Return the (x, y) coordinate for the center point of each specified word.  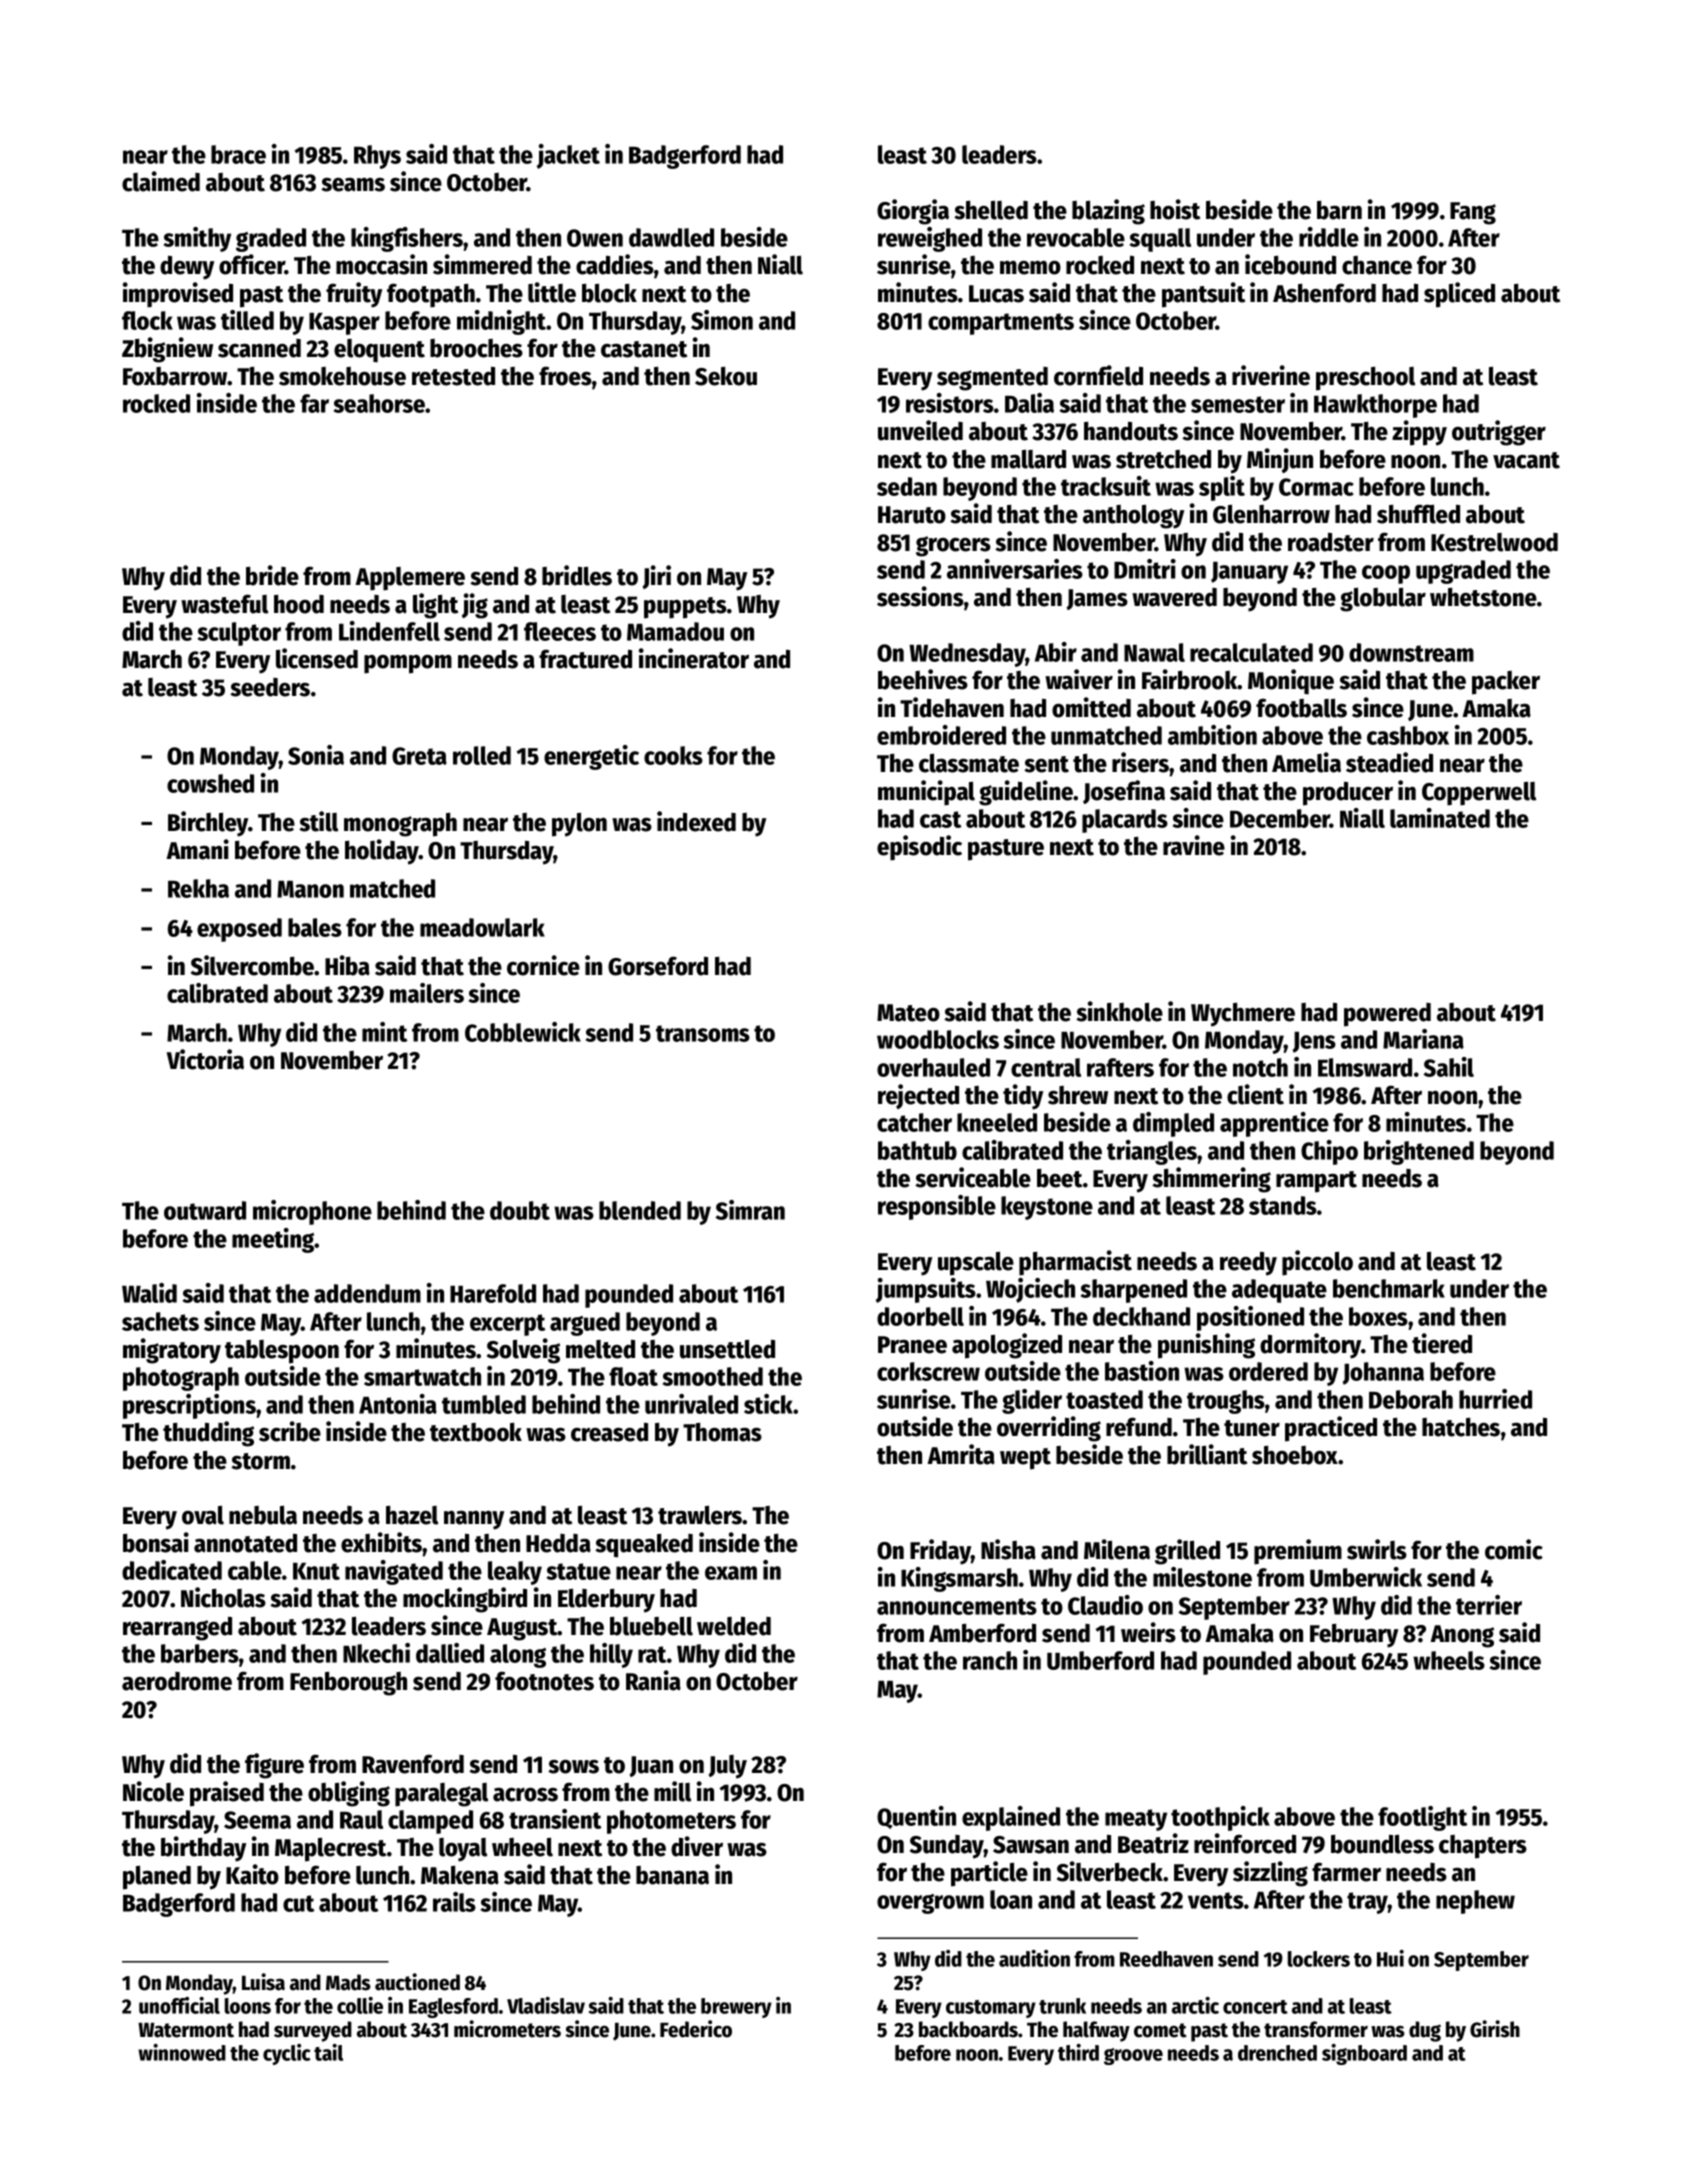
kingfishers (407, 239)
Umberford (1100, 1660)
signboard (1364, 2054)
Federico (696, 2029)
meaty (1136, 1820)
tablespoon (282, 1352)
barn (1339, 210)
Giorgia (913, 212)
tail (328, 2052)
